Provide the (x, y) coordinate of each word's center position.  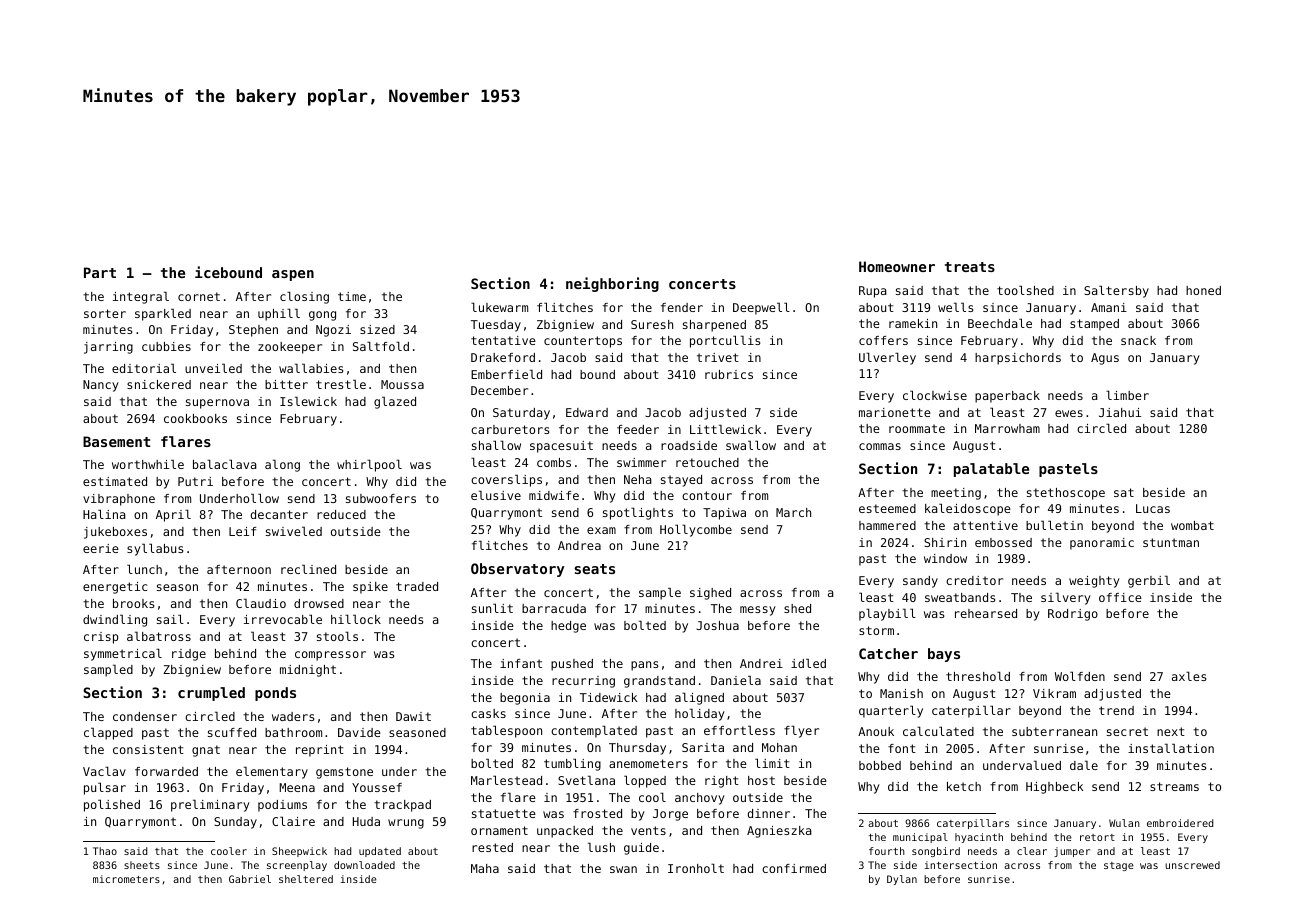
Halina (104, 514)
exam (601, 530)
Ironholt (696, 868)
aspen (293, 275)
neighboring (612, 284)
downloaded (364, 865)
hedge (568, 627)
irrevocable (283, 619)
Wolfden (1080, 676)
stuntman (1171, 542)
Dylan (902, 880)
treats (970, 267)
